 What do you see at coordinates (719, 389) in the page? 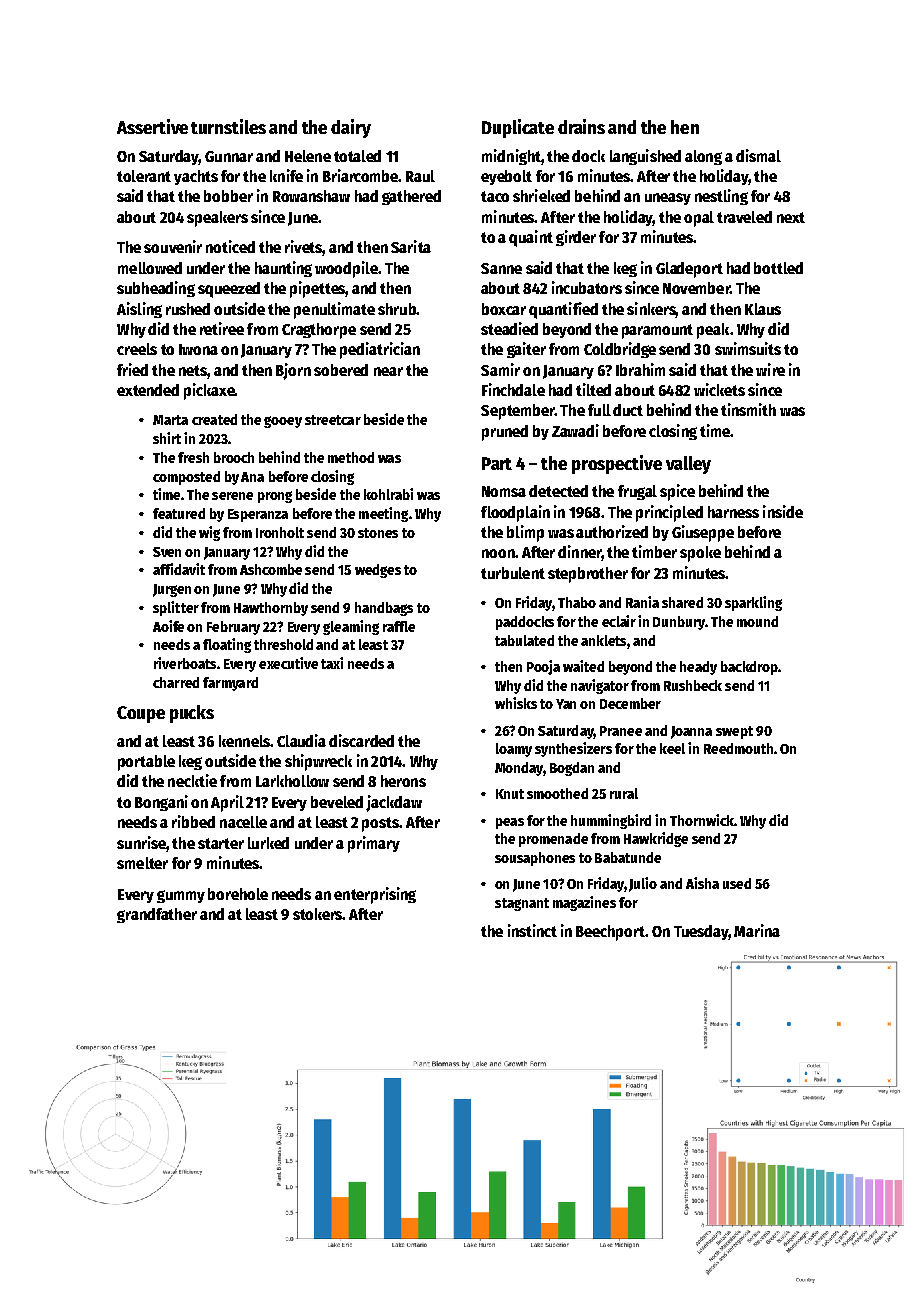
I see `wickets` at bounding box center [719, 389].
